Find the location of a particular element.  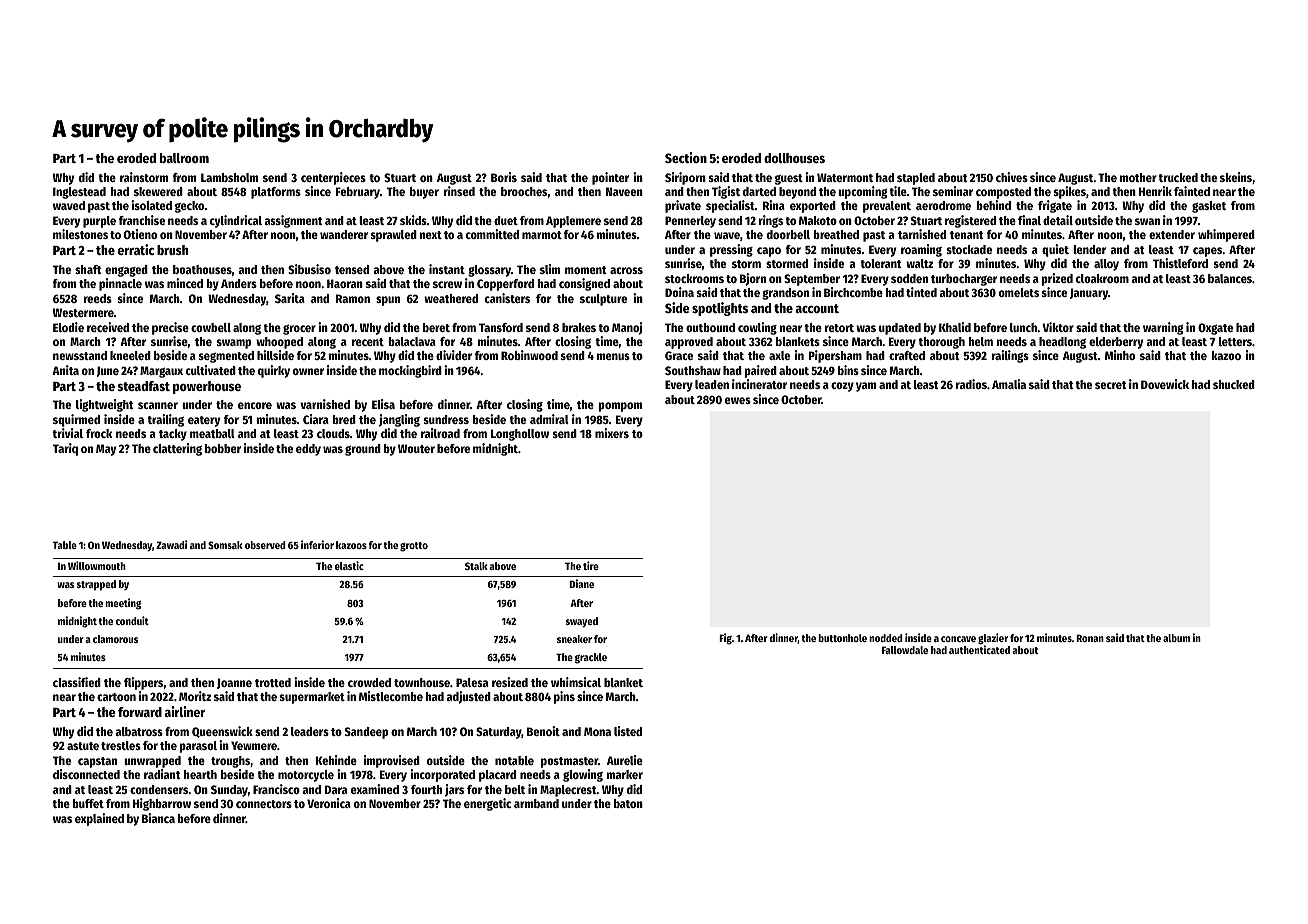

explained is located at coordinates (99, 819).
